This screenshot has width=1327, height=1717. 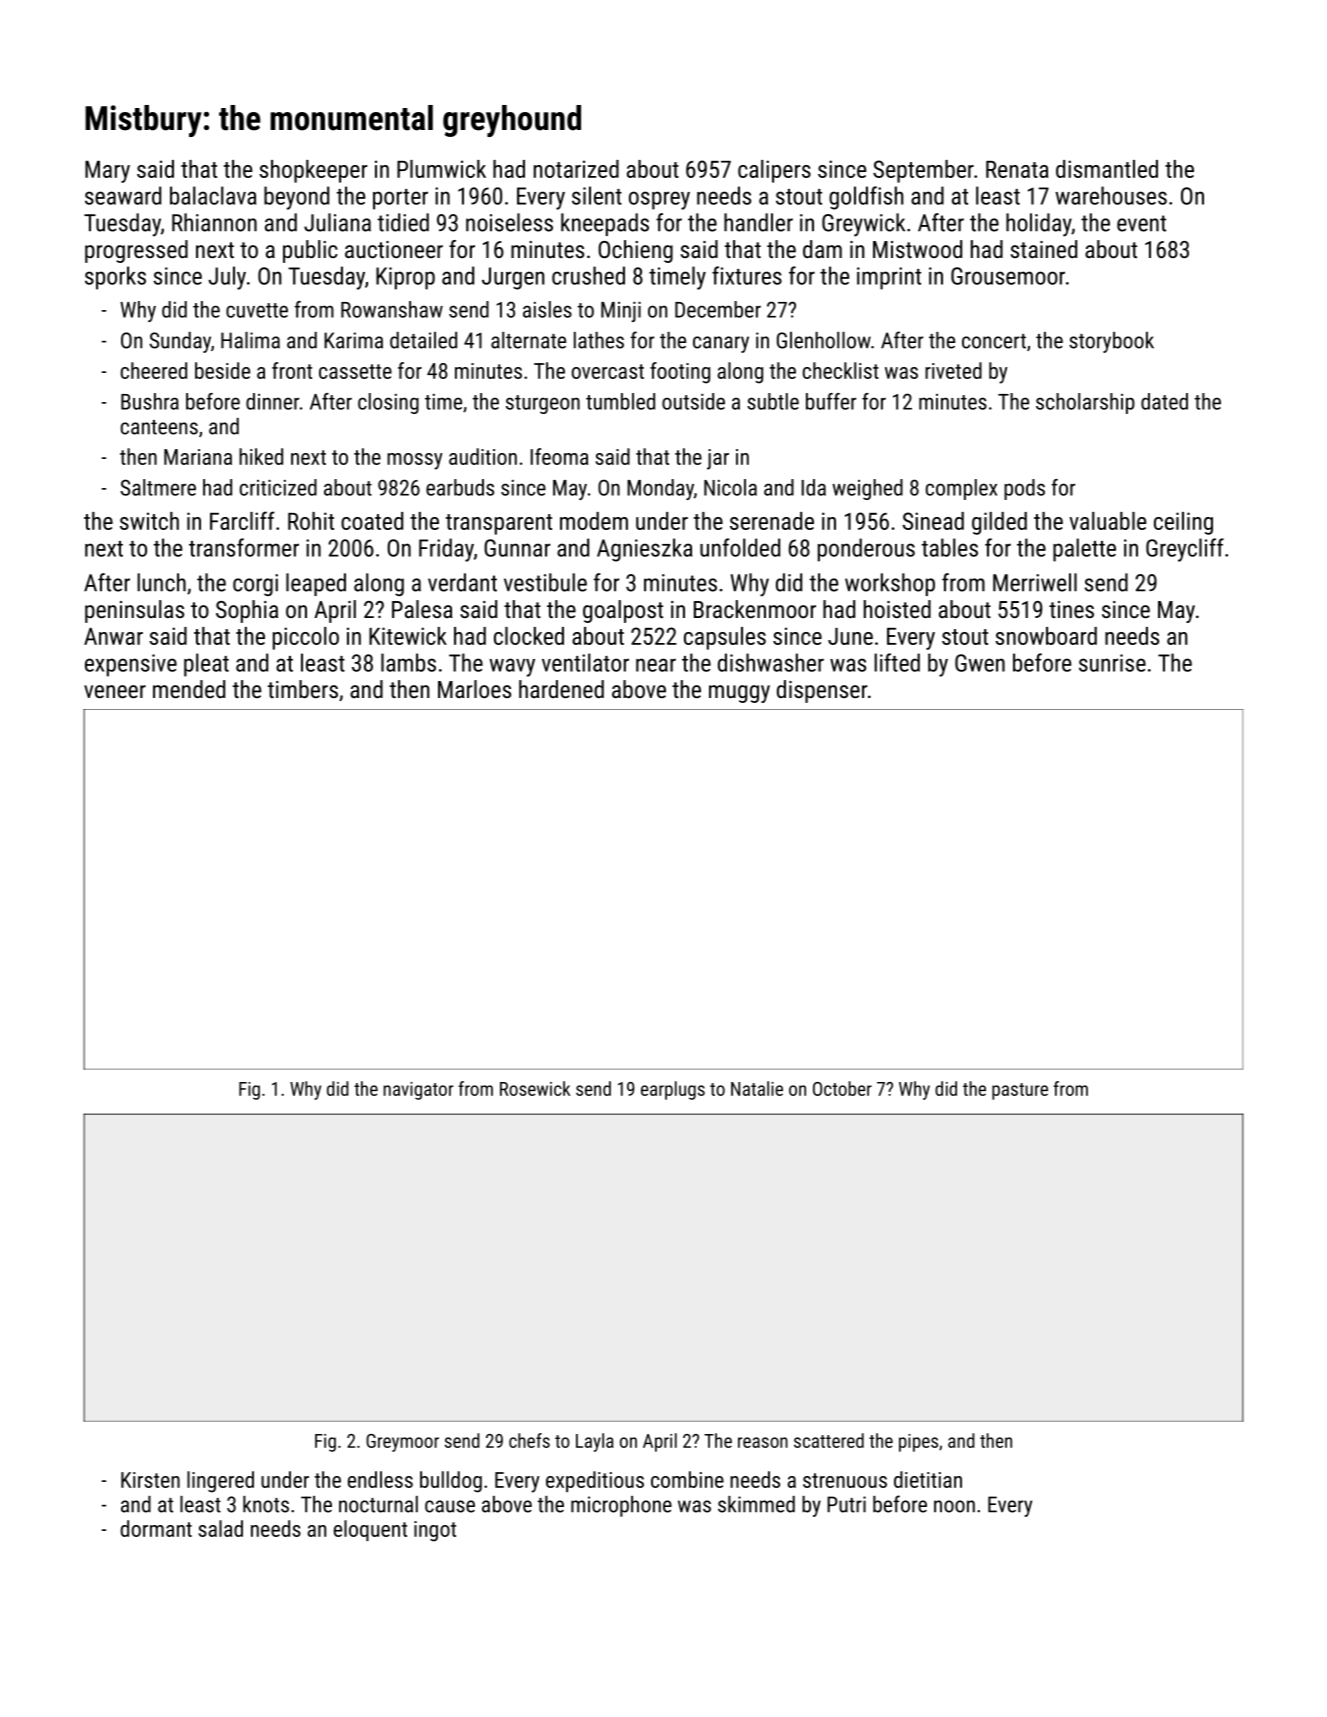 What do you see at coordinates (576, 169) in the screenshot?
I see `notarized` at bounding box center [576, 169].
